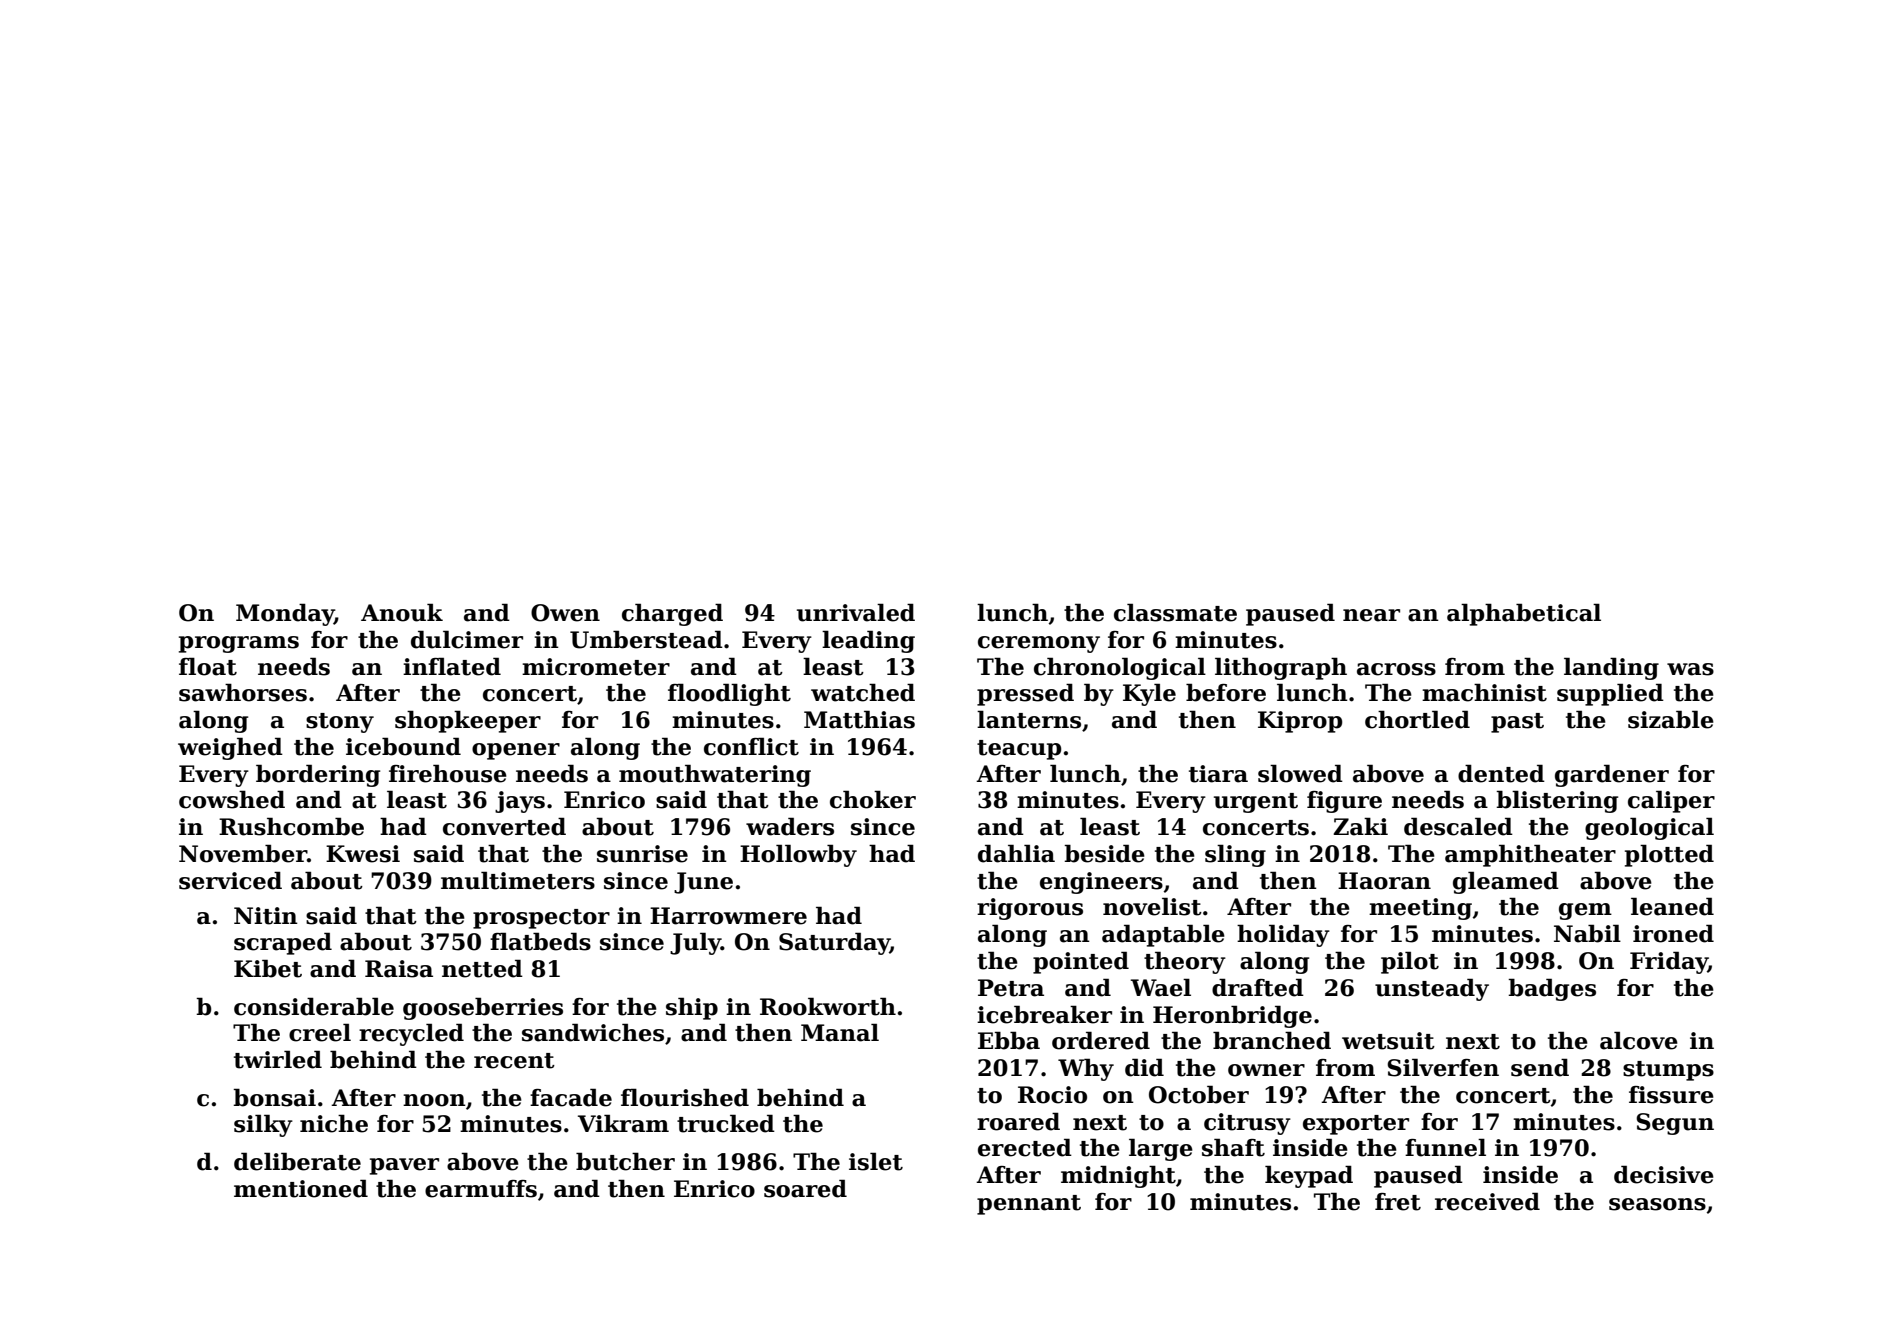  What do you see at coordinates (239, 644) in the page?
I see `programs` at bounding box center [239, 644].
